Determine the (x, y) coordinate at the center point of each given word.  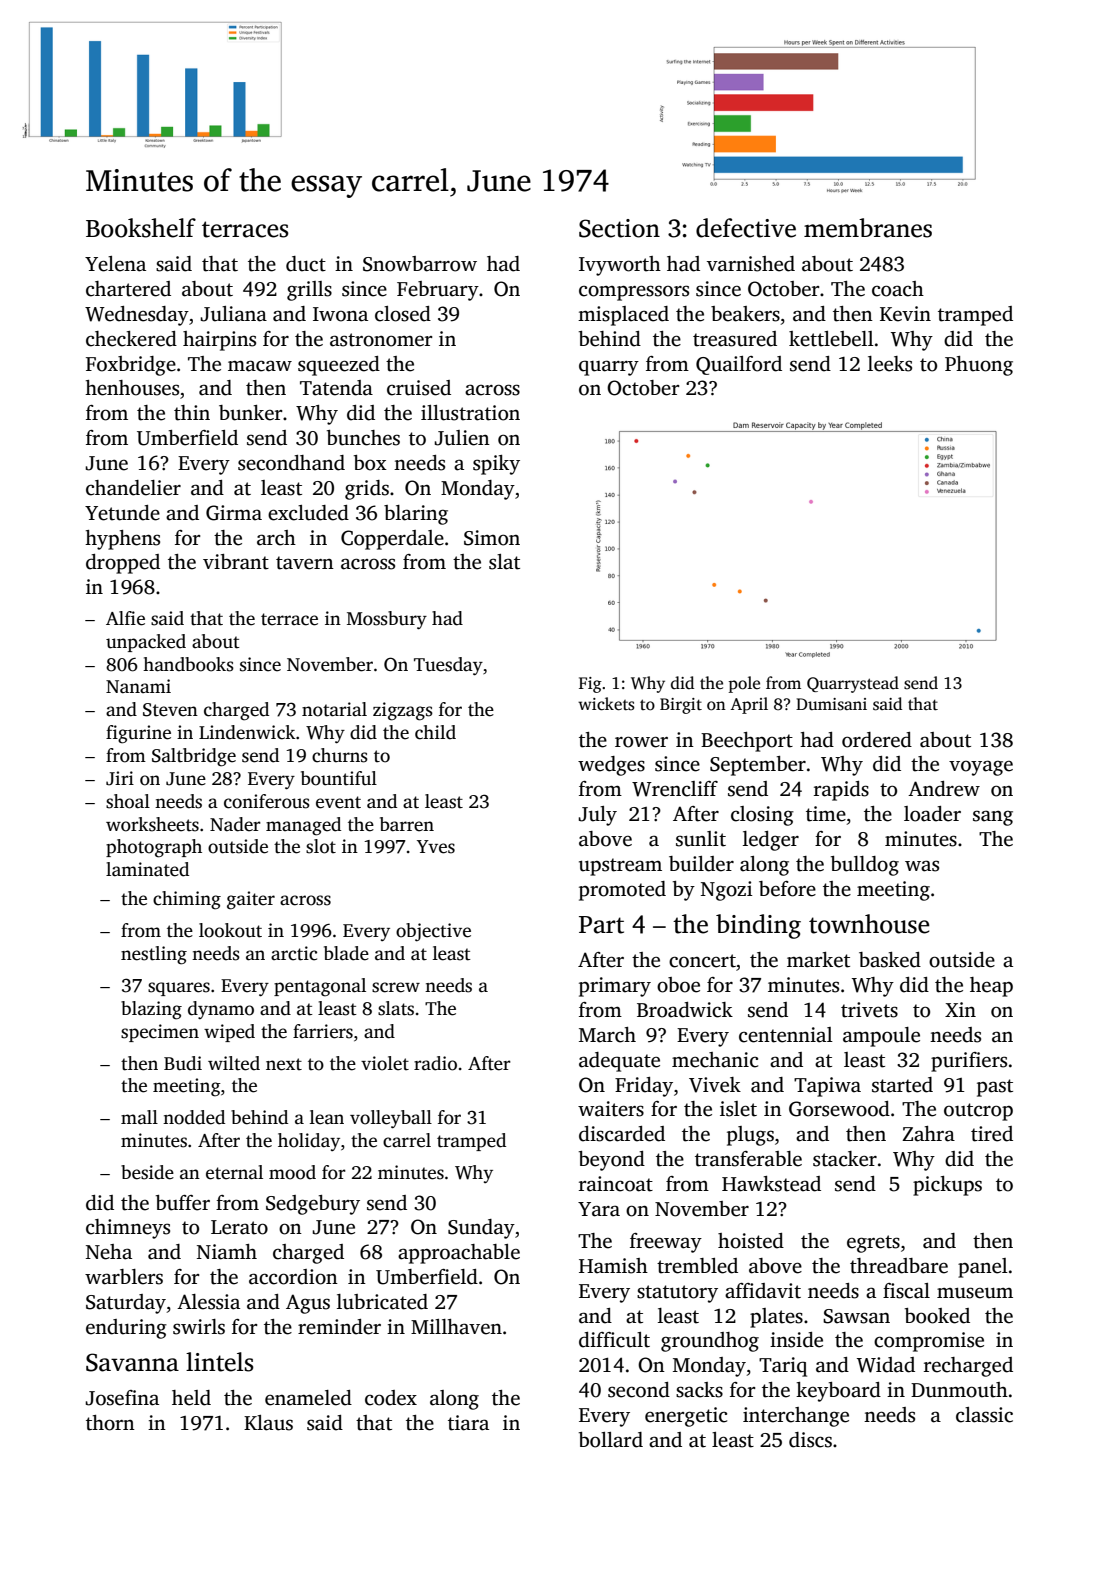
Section (619, 228)
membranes (868, 228)
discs (810, 1440)
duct (306, 264)
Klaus (268, 1423)
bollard (611, 1440)
